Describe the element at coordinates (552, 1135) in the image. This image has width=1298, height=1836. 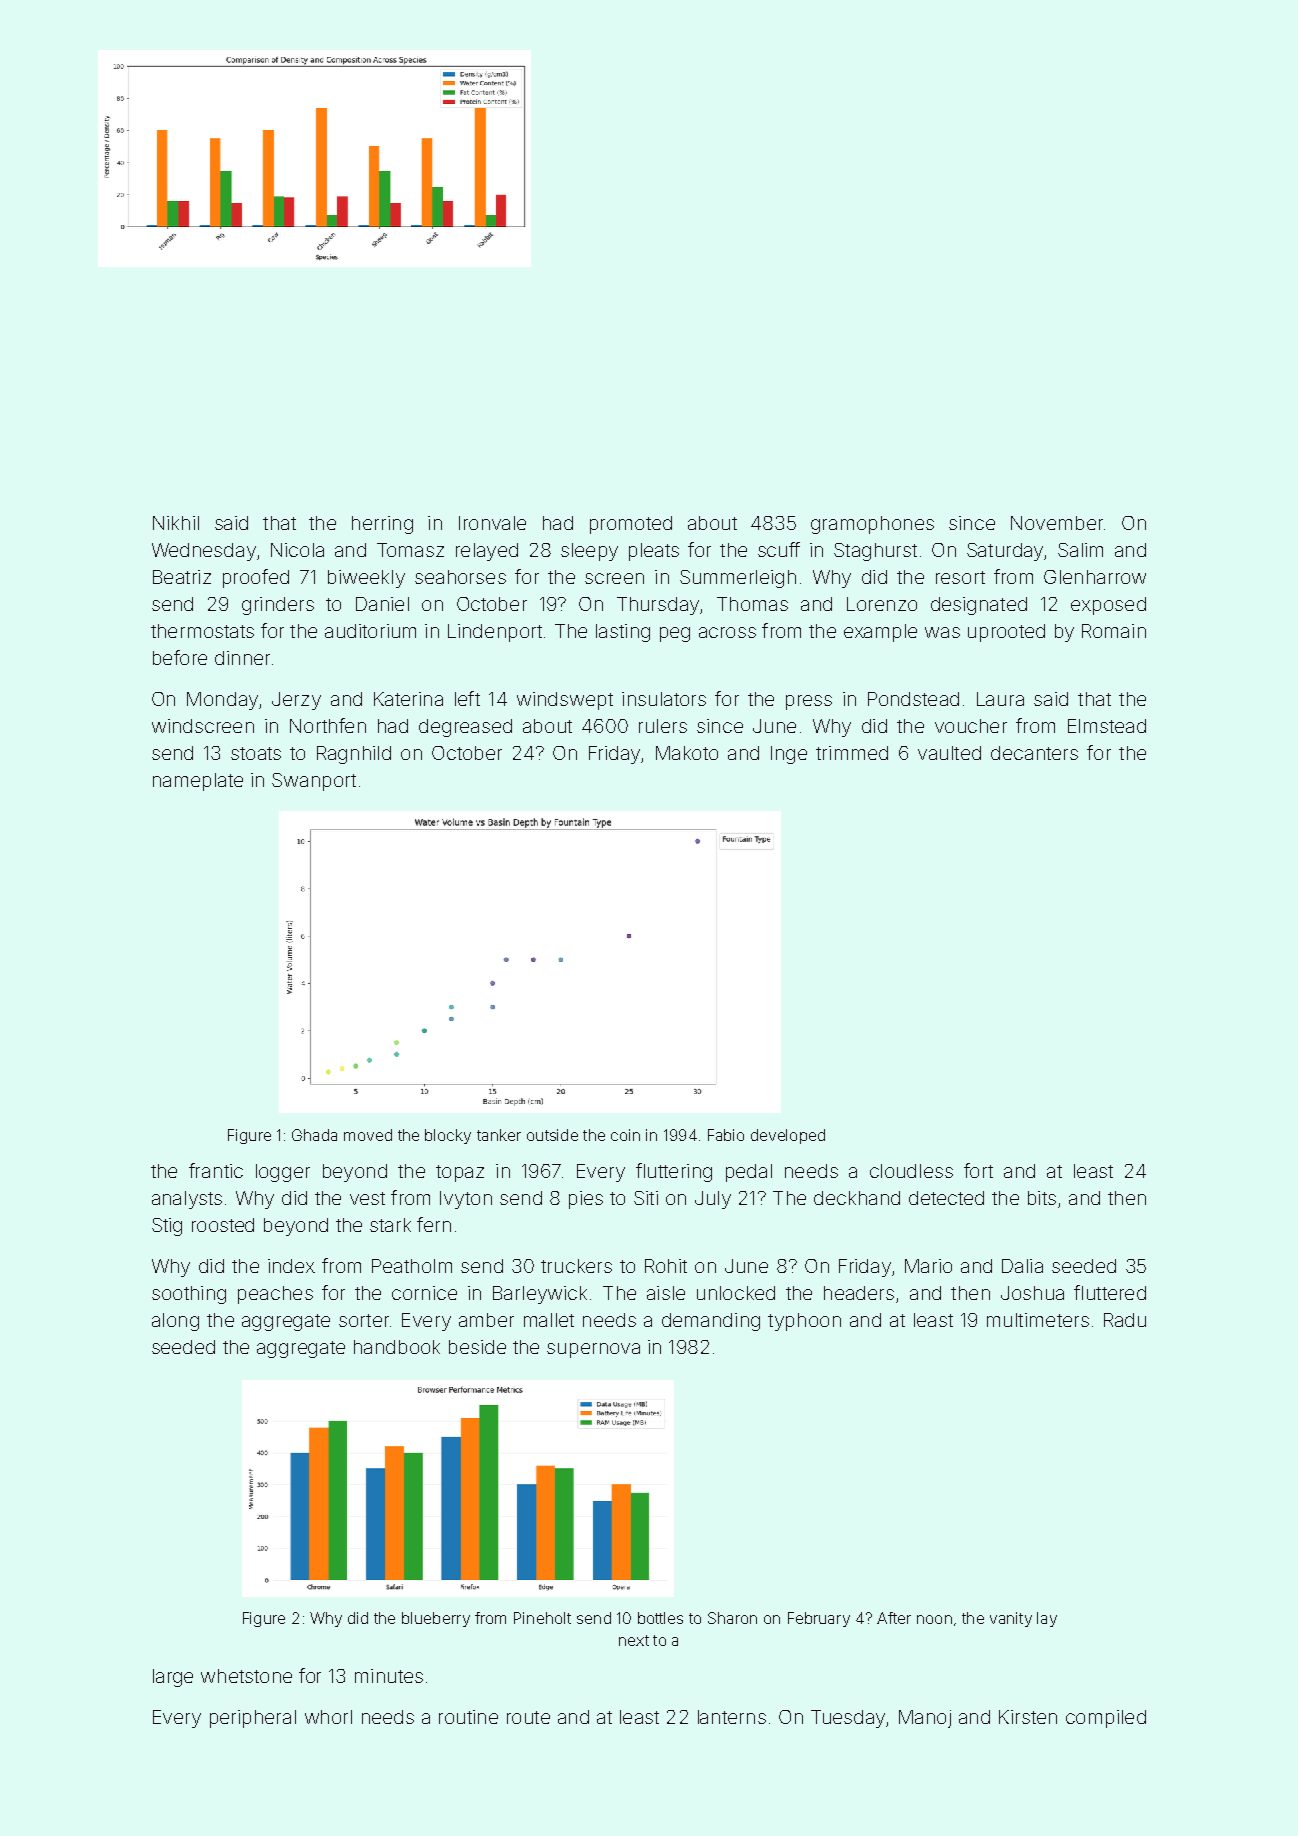
I see `outside` at that location.
